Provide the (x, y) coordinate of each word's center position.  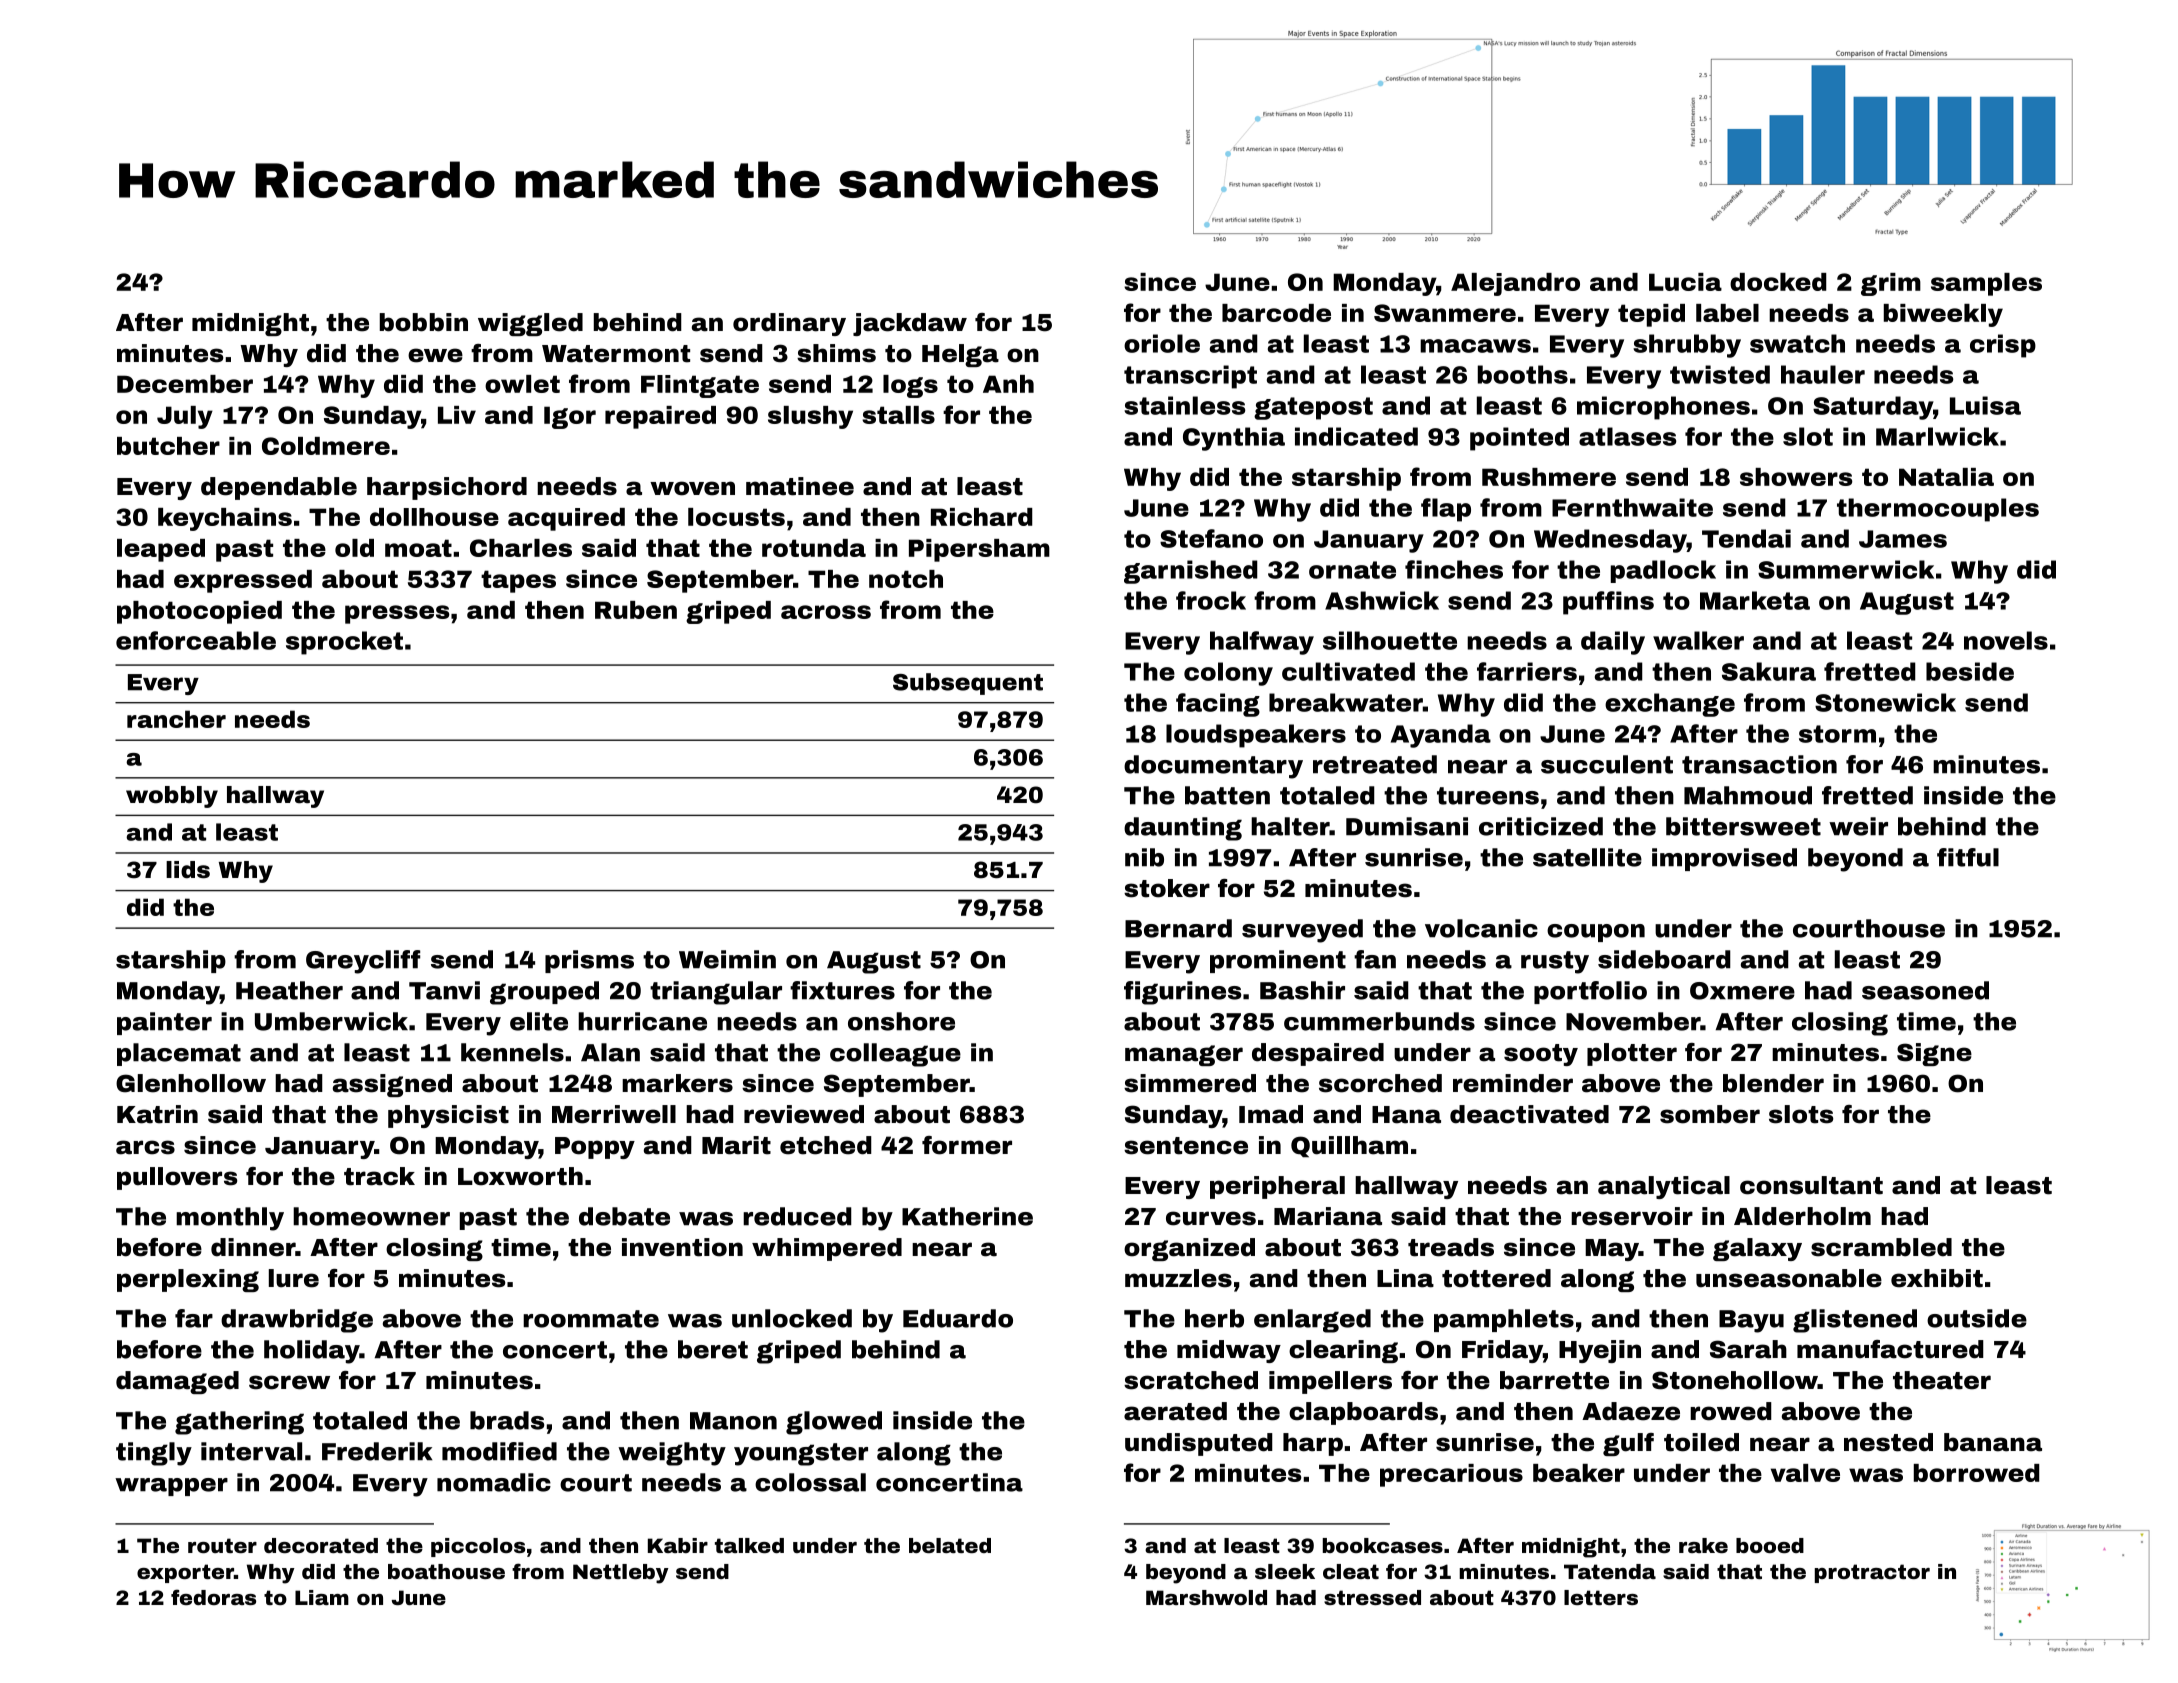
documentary (1213, 767)
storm (1837, 734)
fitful (1968, 857)
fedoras (213, 1597)
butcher (168, 446)
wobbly (172, 797)
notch (906, 579)
